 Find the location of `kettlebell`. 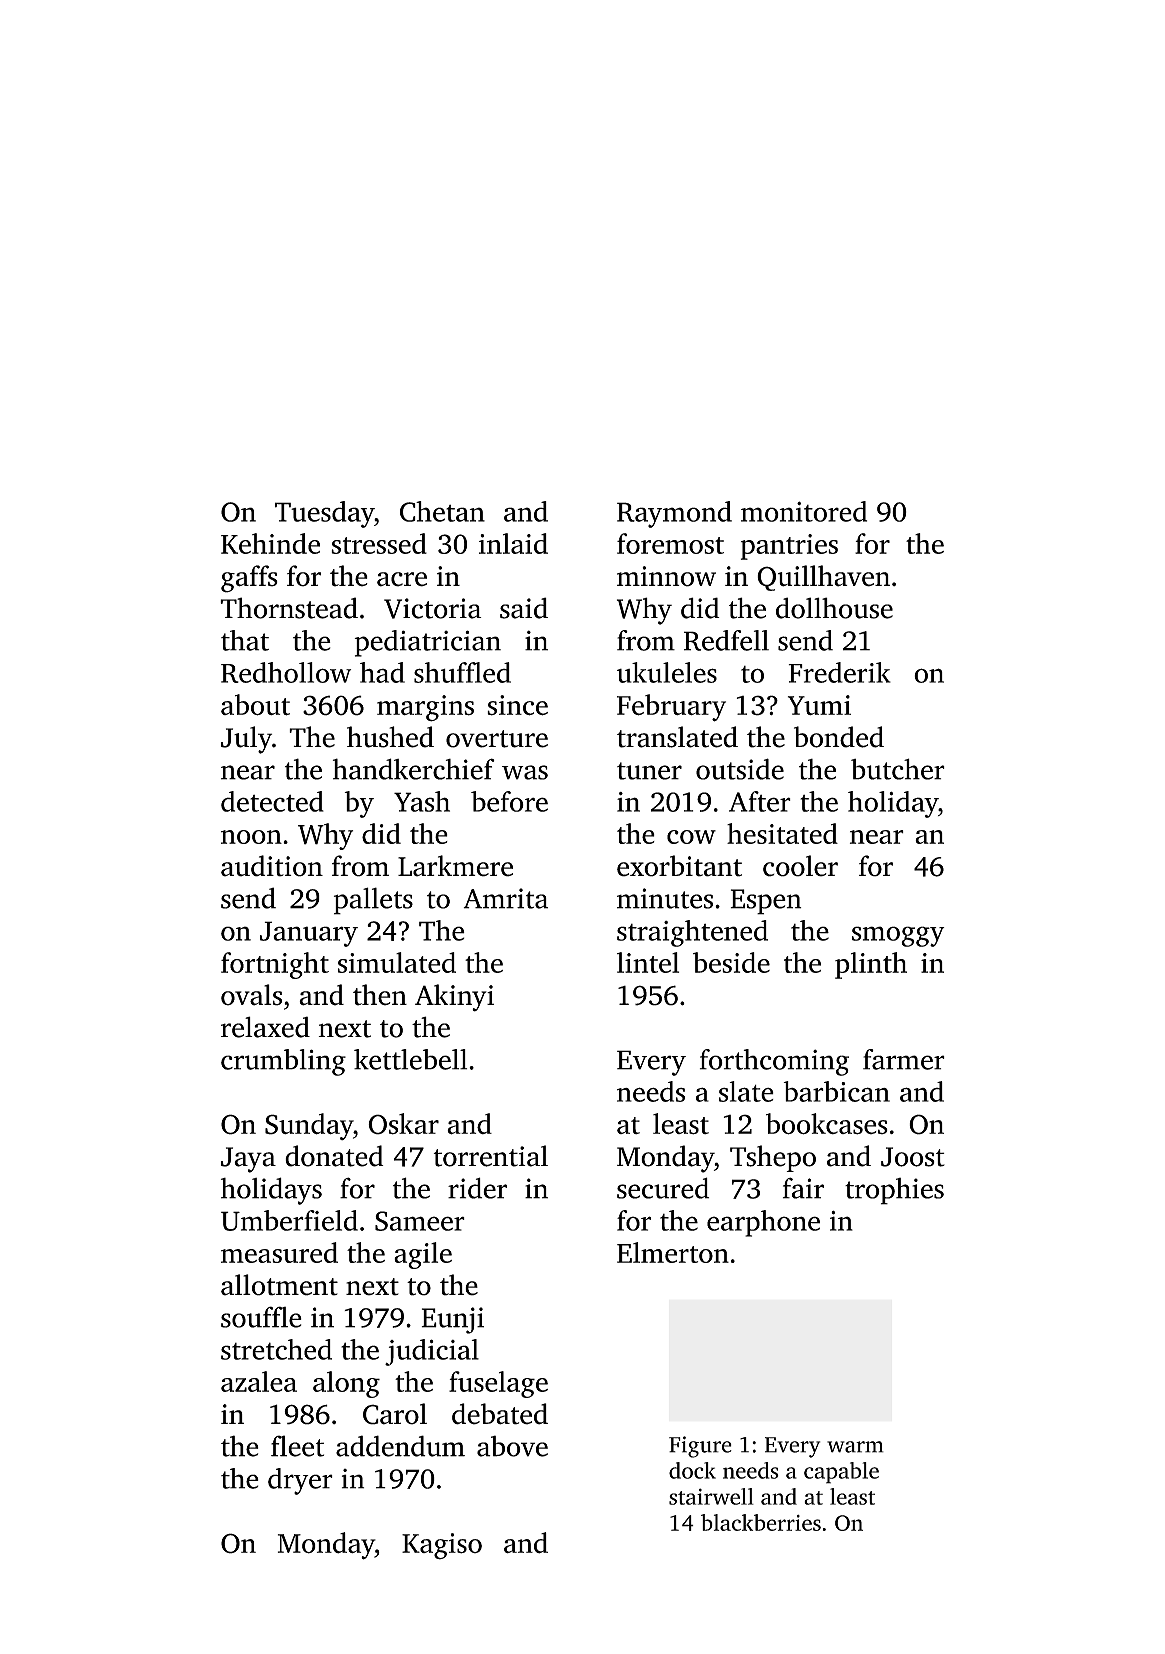

kettlebell is located at coordinates (410, 1059).
